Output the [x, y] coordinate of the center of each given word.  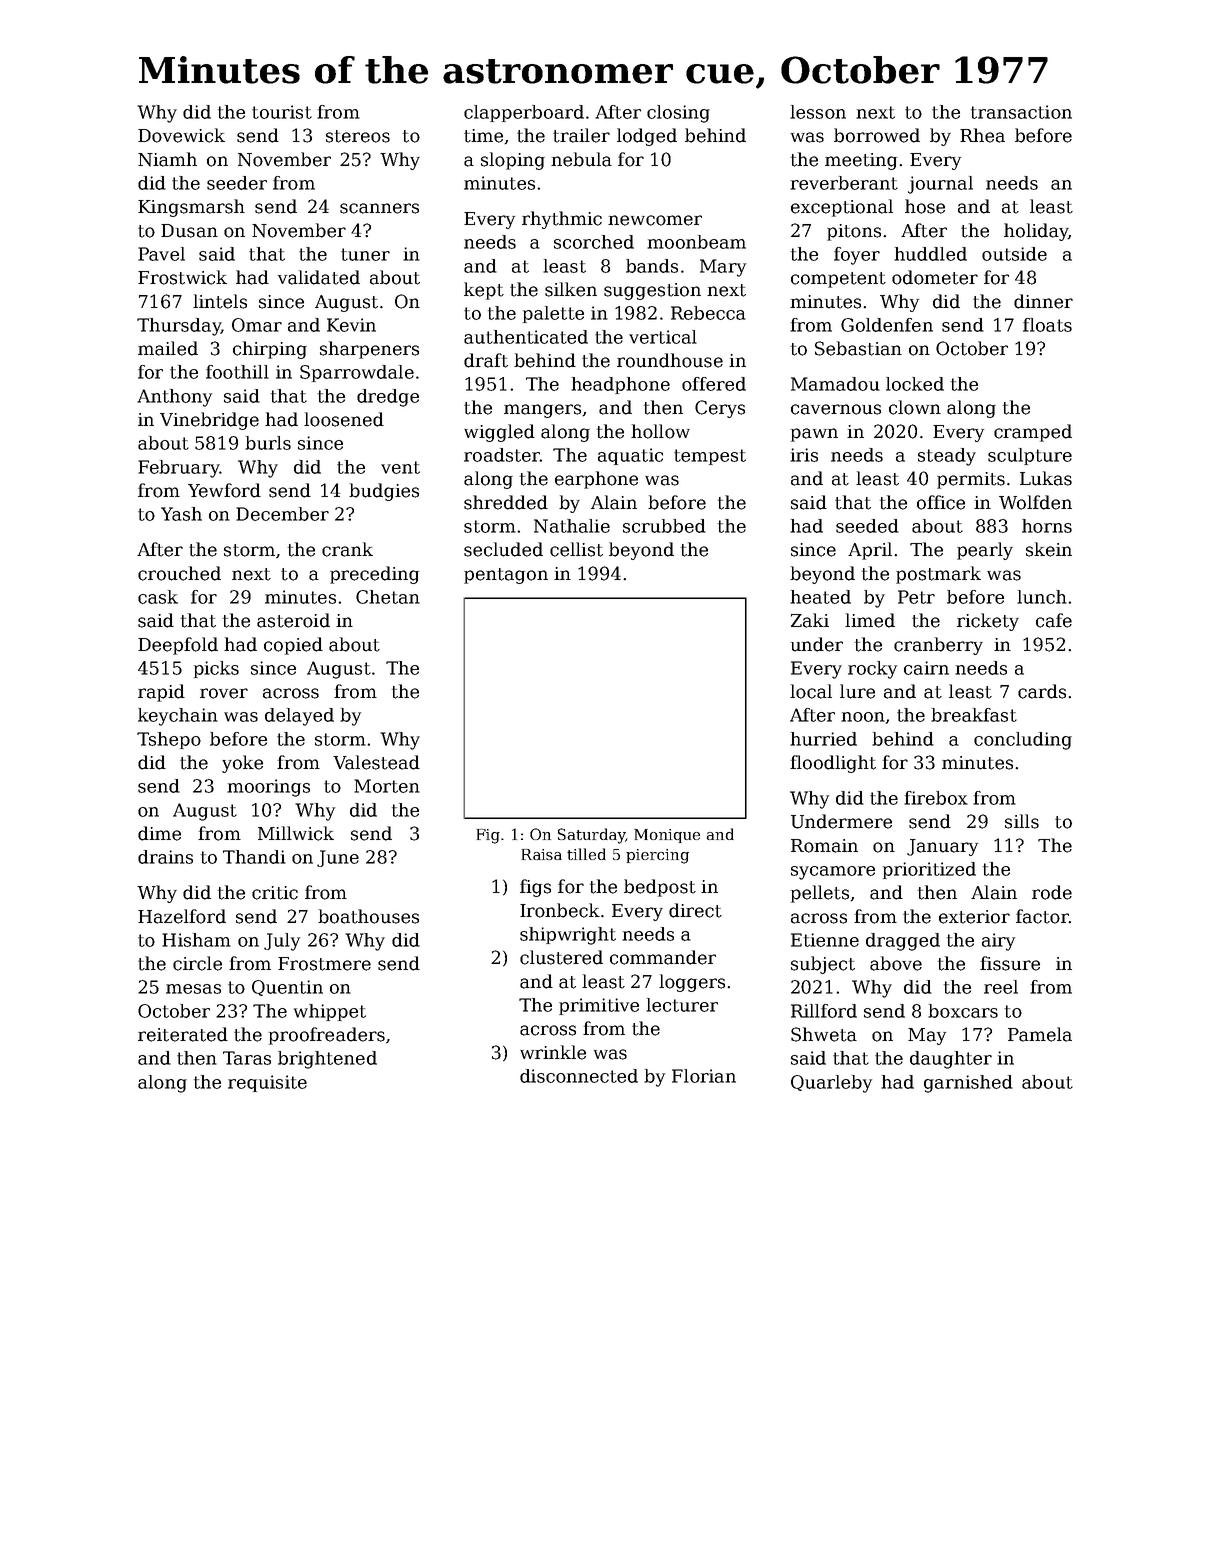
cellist [576, 549]
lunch [1042, 597]
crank [347, 549]
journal [940, 185]
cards [1042, 691]
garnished [968, 1084]
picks [216, 669]
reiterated [183, 1034]
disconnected [579, 1076]
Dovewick [181, 135]
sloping [513, 161]
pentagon [506, 576]
